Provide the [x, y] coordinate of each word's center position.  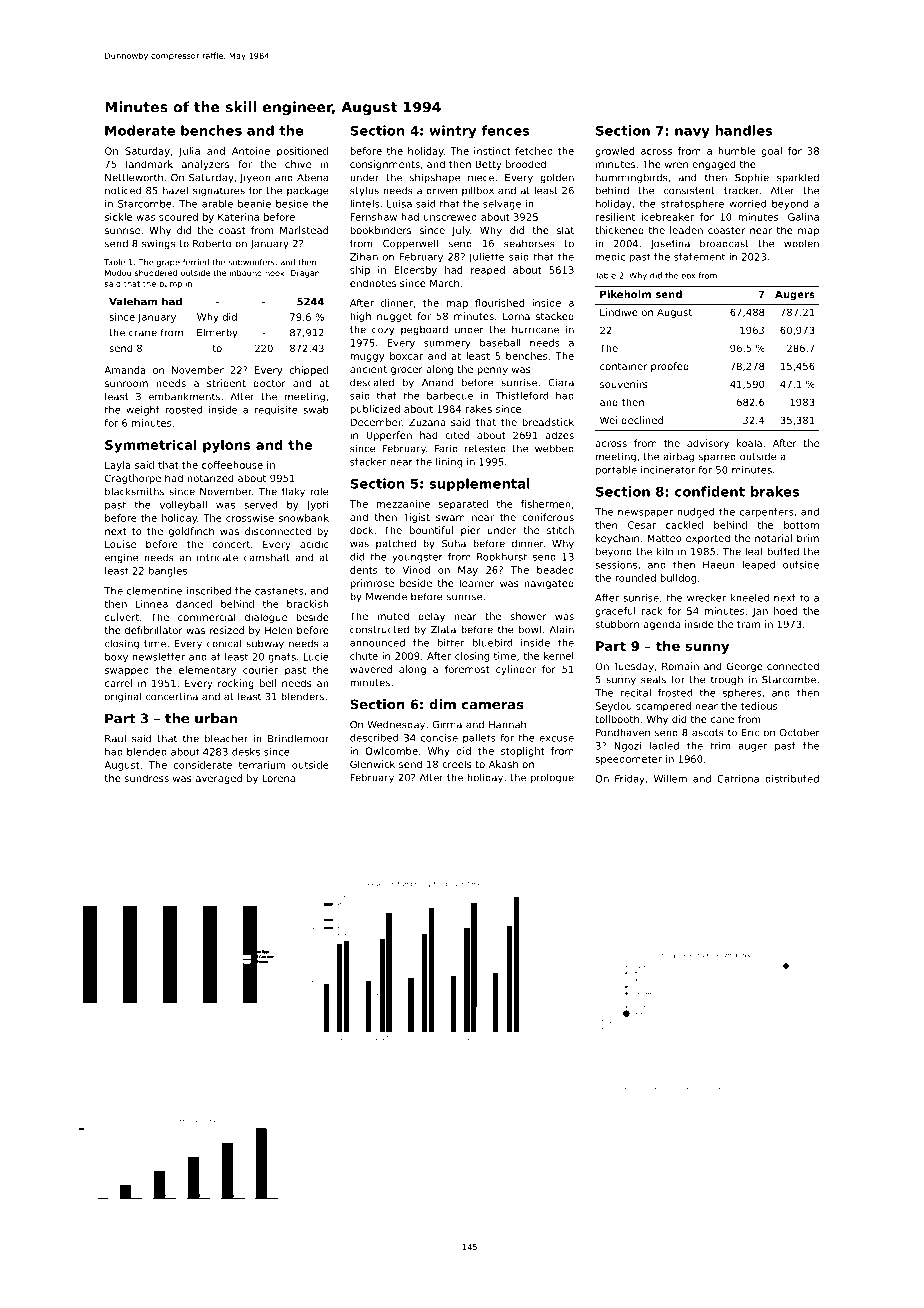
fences [505, 130]
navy [692, 133]
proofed [670, 367]
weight [143, 411]
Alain [561, 629]
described [374, 738]
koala [749, 443]
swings [158, 244]
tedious [759, 706]
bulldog [678, 579]
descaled [372, 382]
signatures [219, 191]
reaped [488, 271]
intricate [217, 557]
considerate [203, 765]
